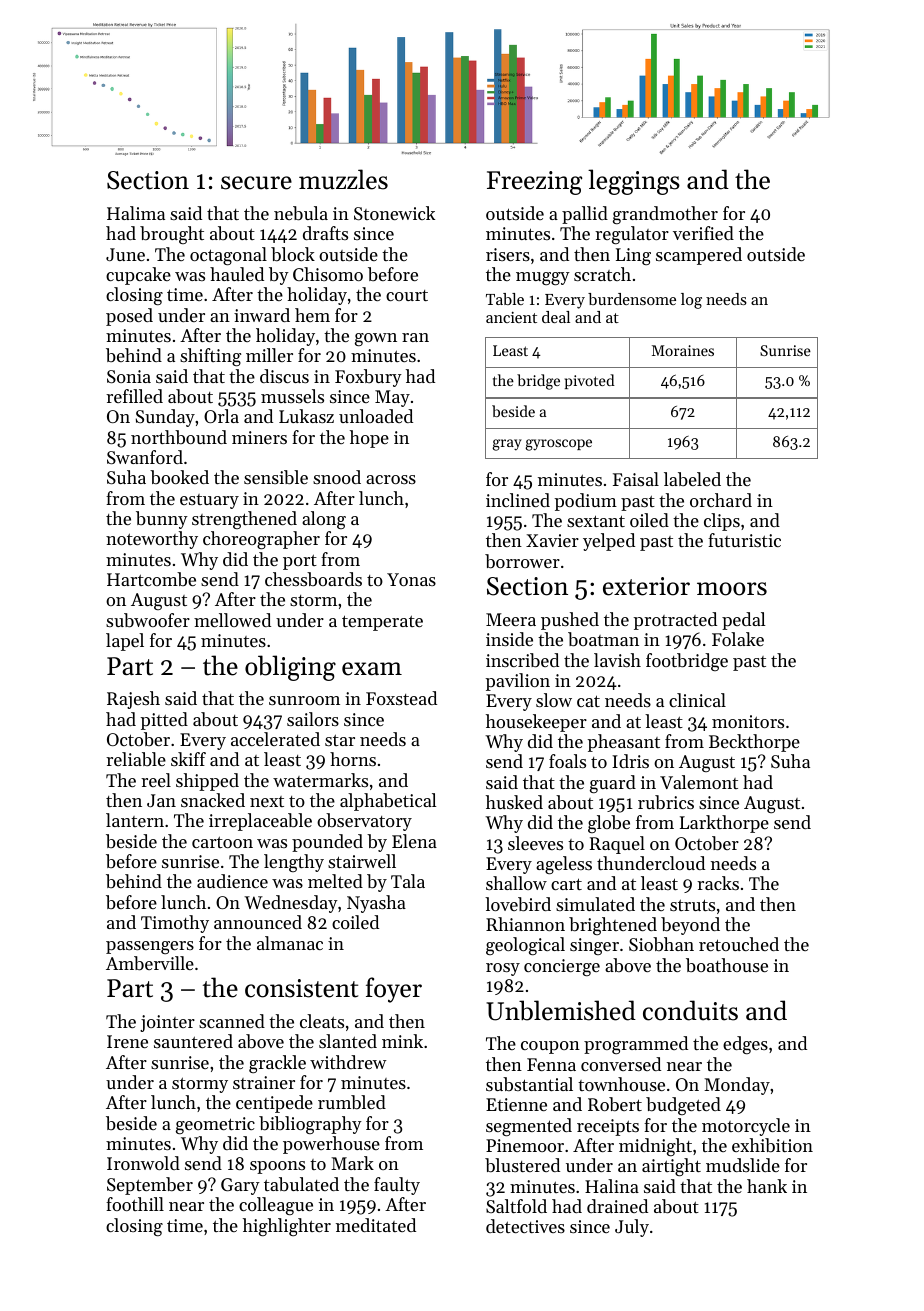 This screenshot has height=1311, width=924. Describe the element at coordinates (738, 639) in the screenshot. I see `Folake` at that location.
